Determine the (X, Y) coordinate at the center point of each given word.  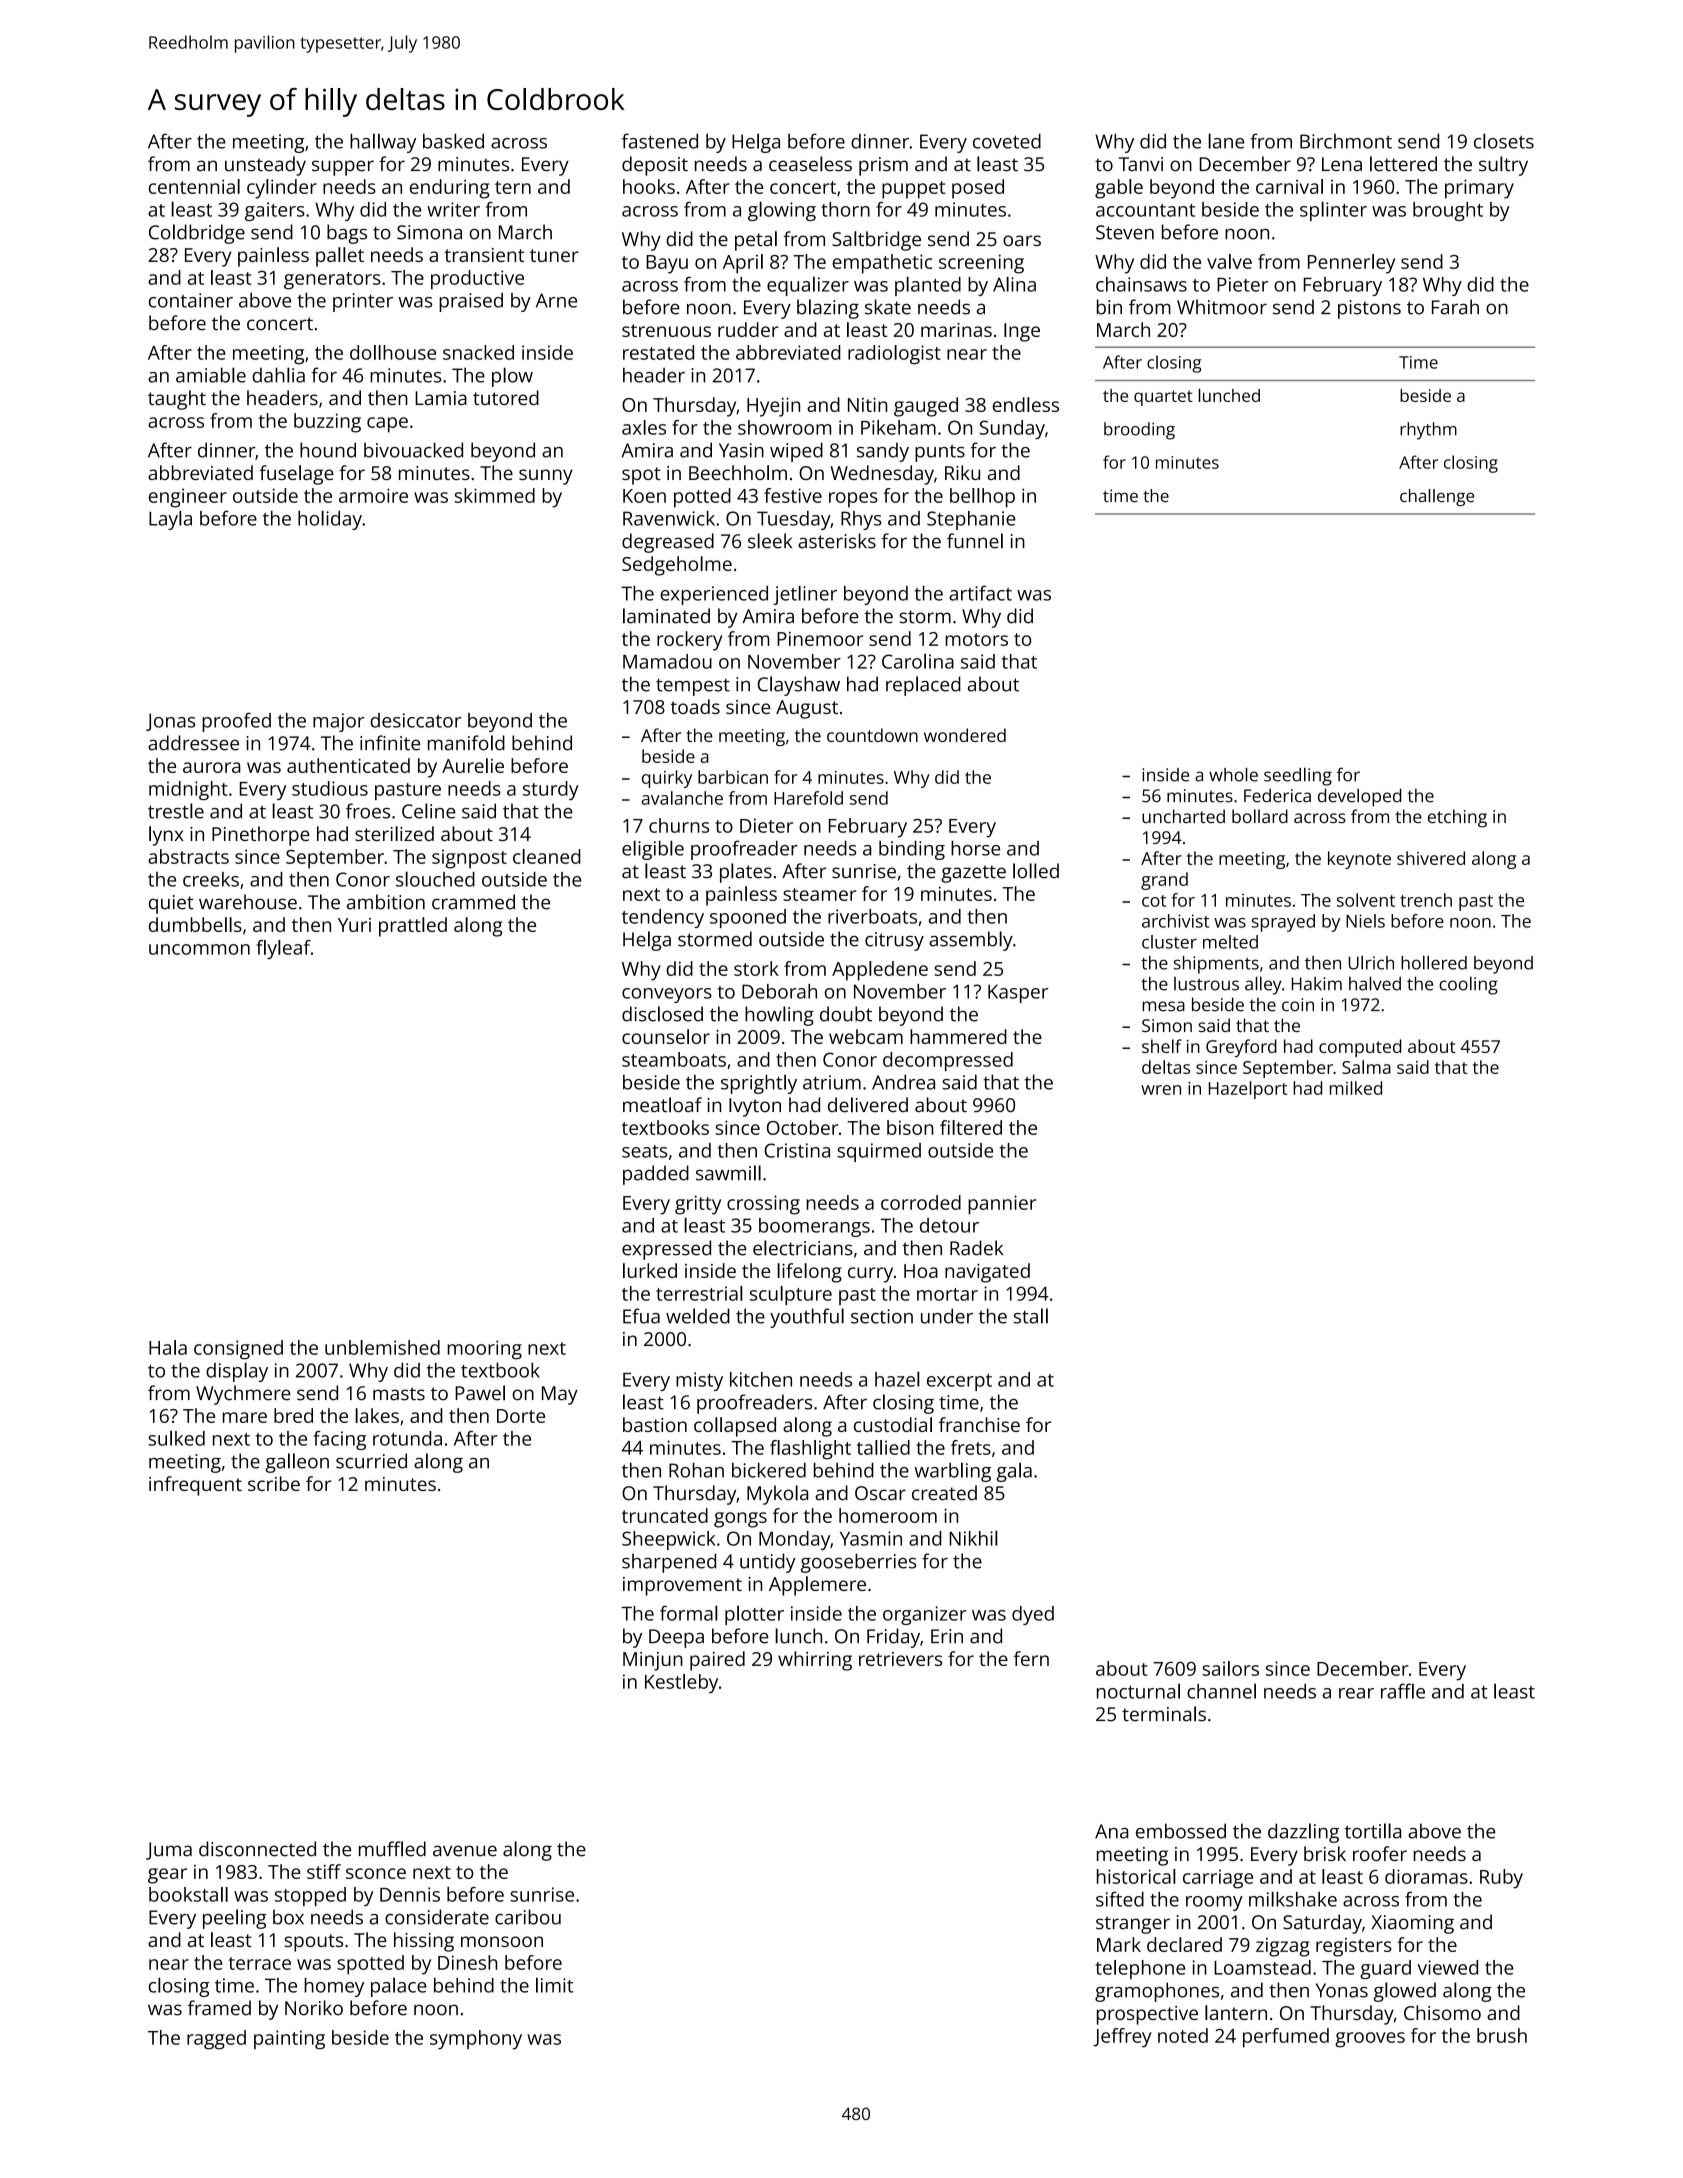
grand (1164, 881)
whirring (815, 1661)
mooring (484, 1350)
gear (167, 1876)
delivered (868, 1105)
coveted (1007, 141)
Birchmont (1346, 141)
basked (453, 141)
